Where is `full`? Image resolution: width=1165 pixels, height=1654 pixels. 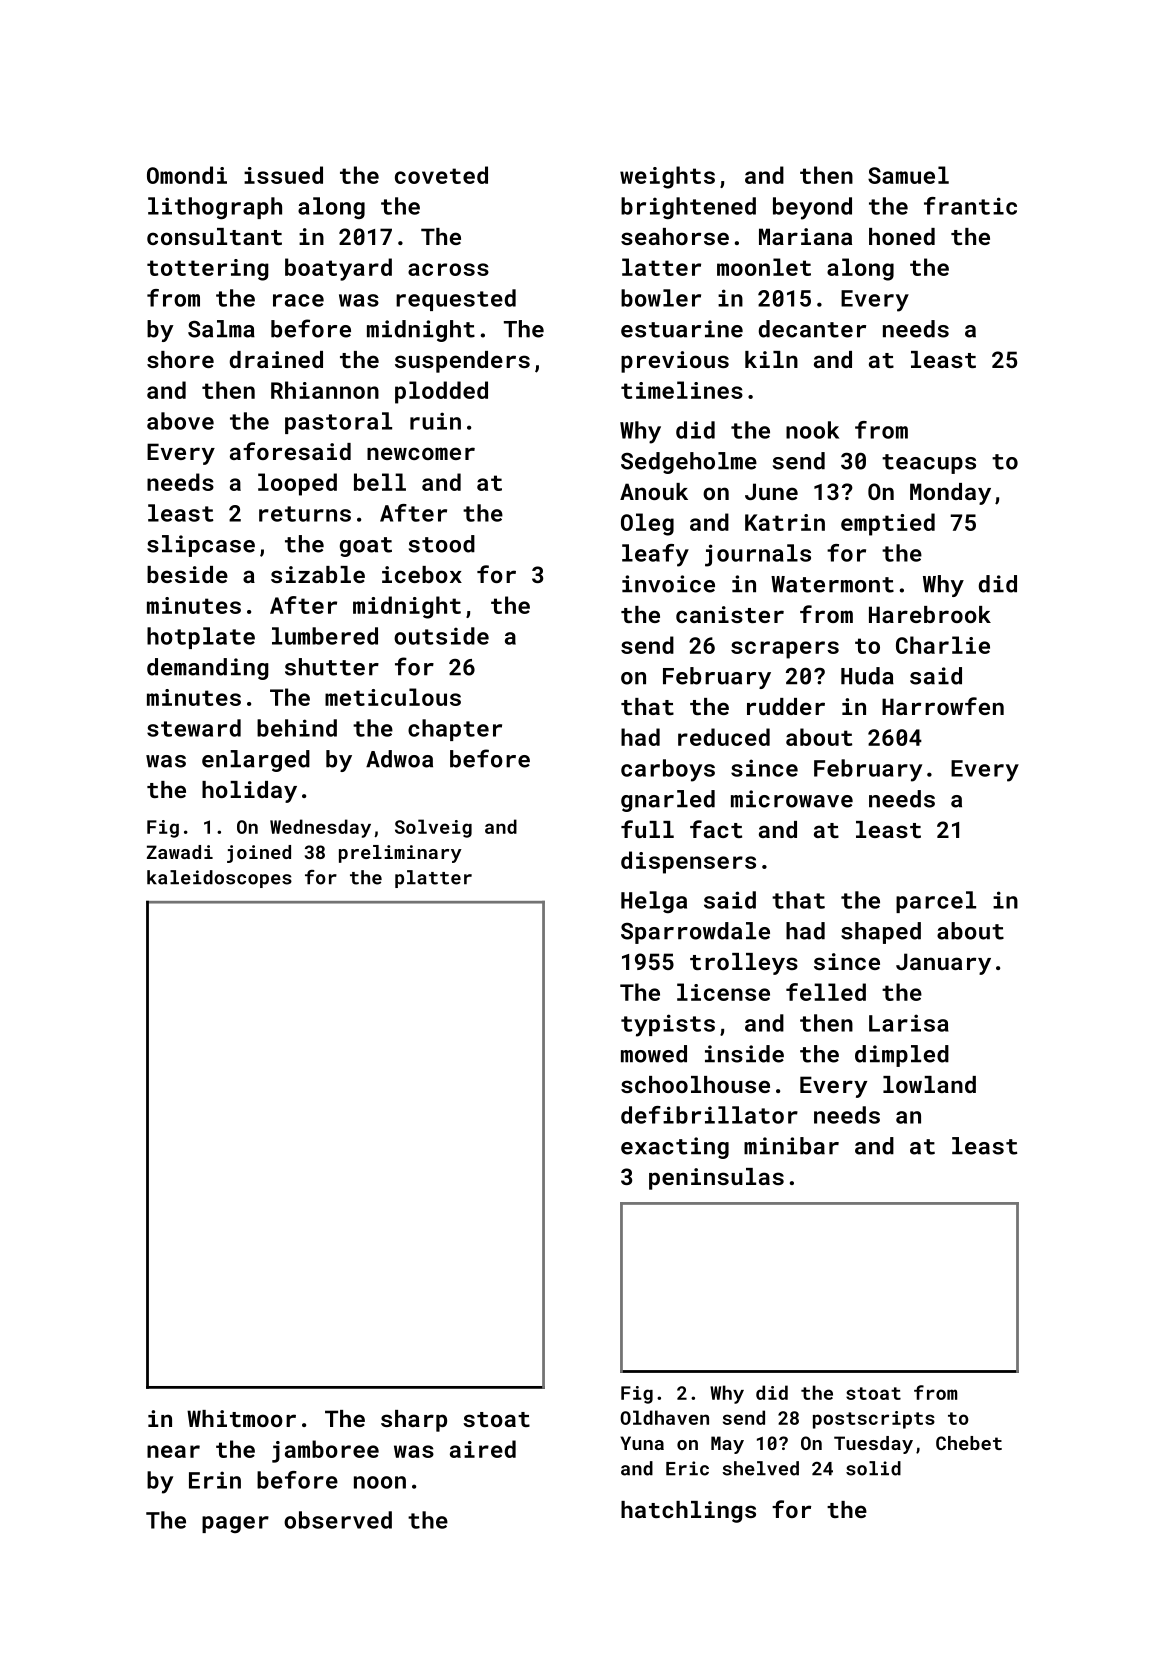 full is located at coordinates (647, 829).
